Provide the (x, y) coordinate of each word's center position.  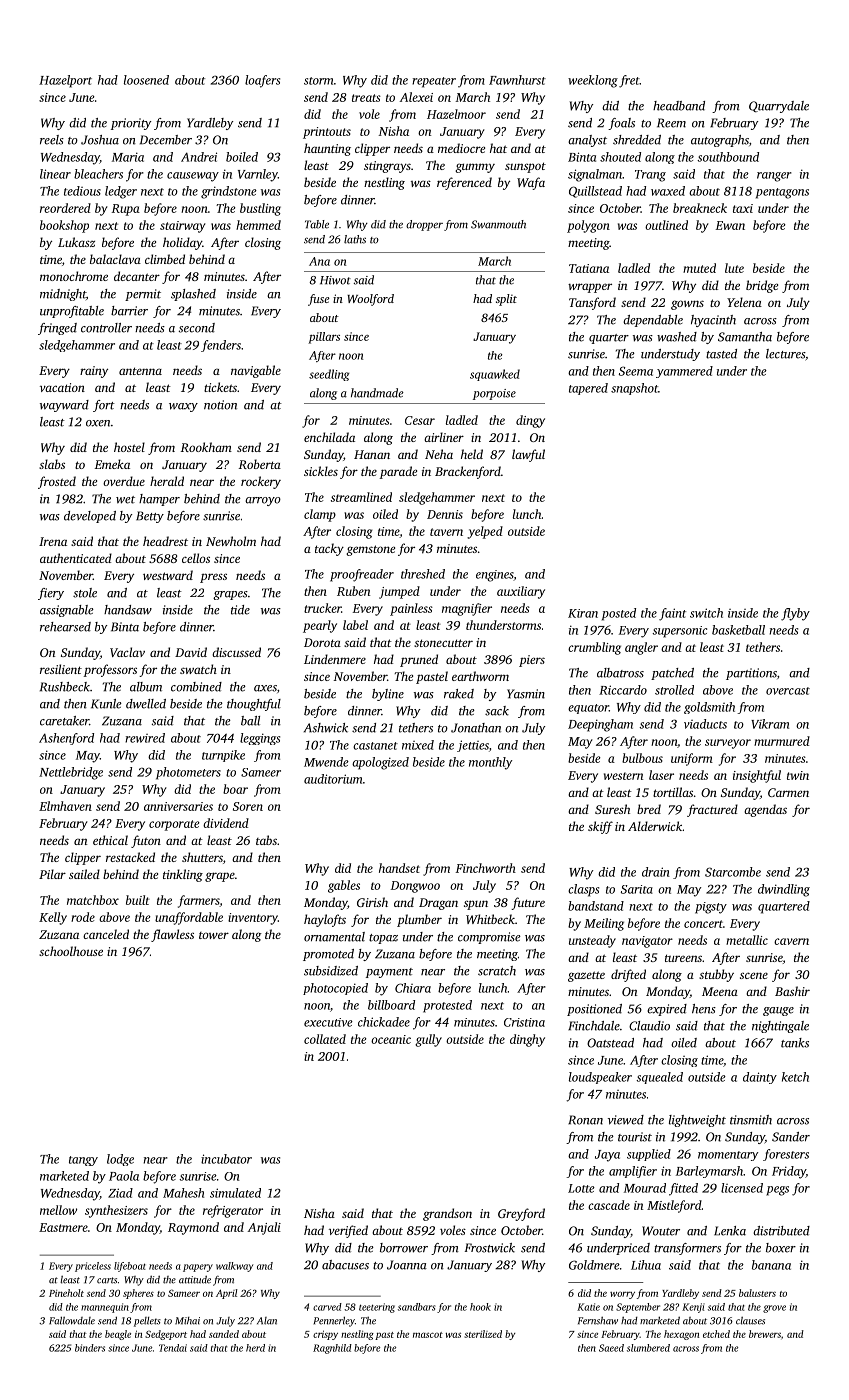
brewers (765, 1334)
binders (90, 1348)
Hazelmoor (456, 114)
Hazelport (65, 81)
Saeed (611, 1348)
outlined (666, 225)
